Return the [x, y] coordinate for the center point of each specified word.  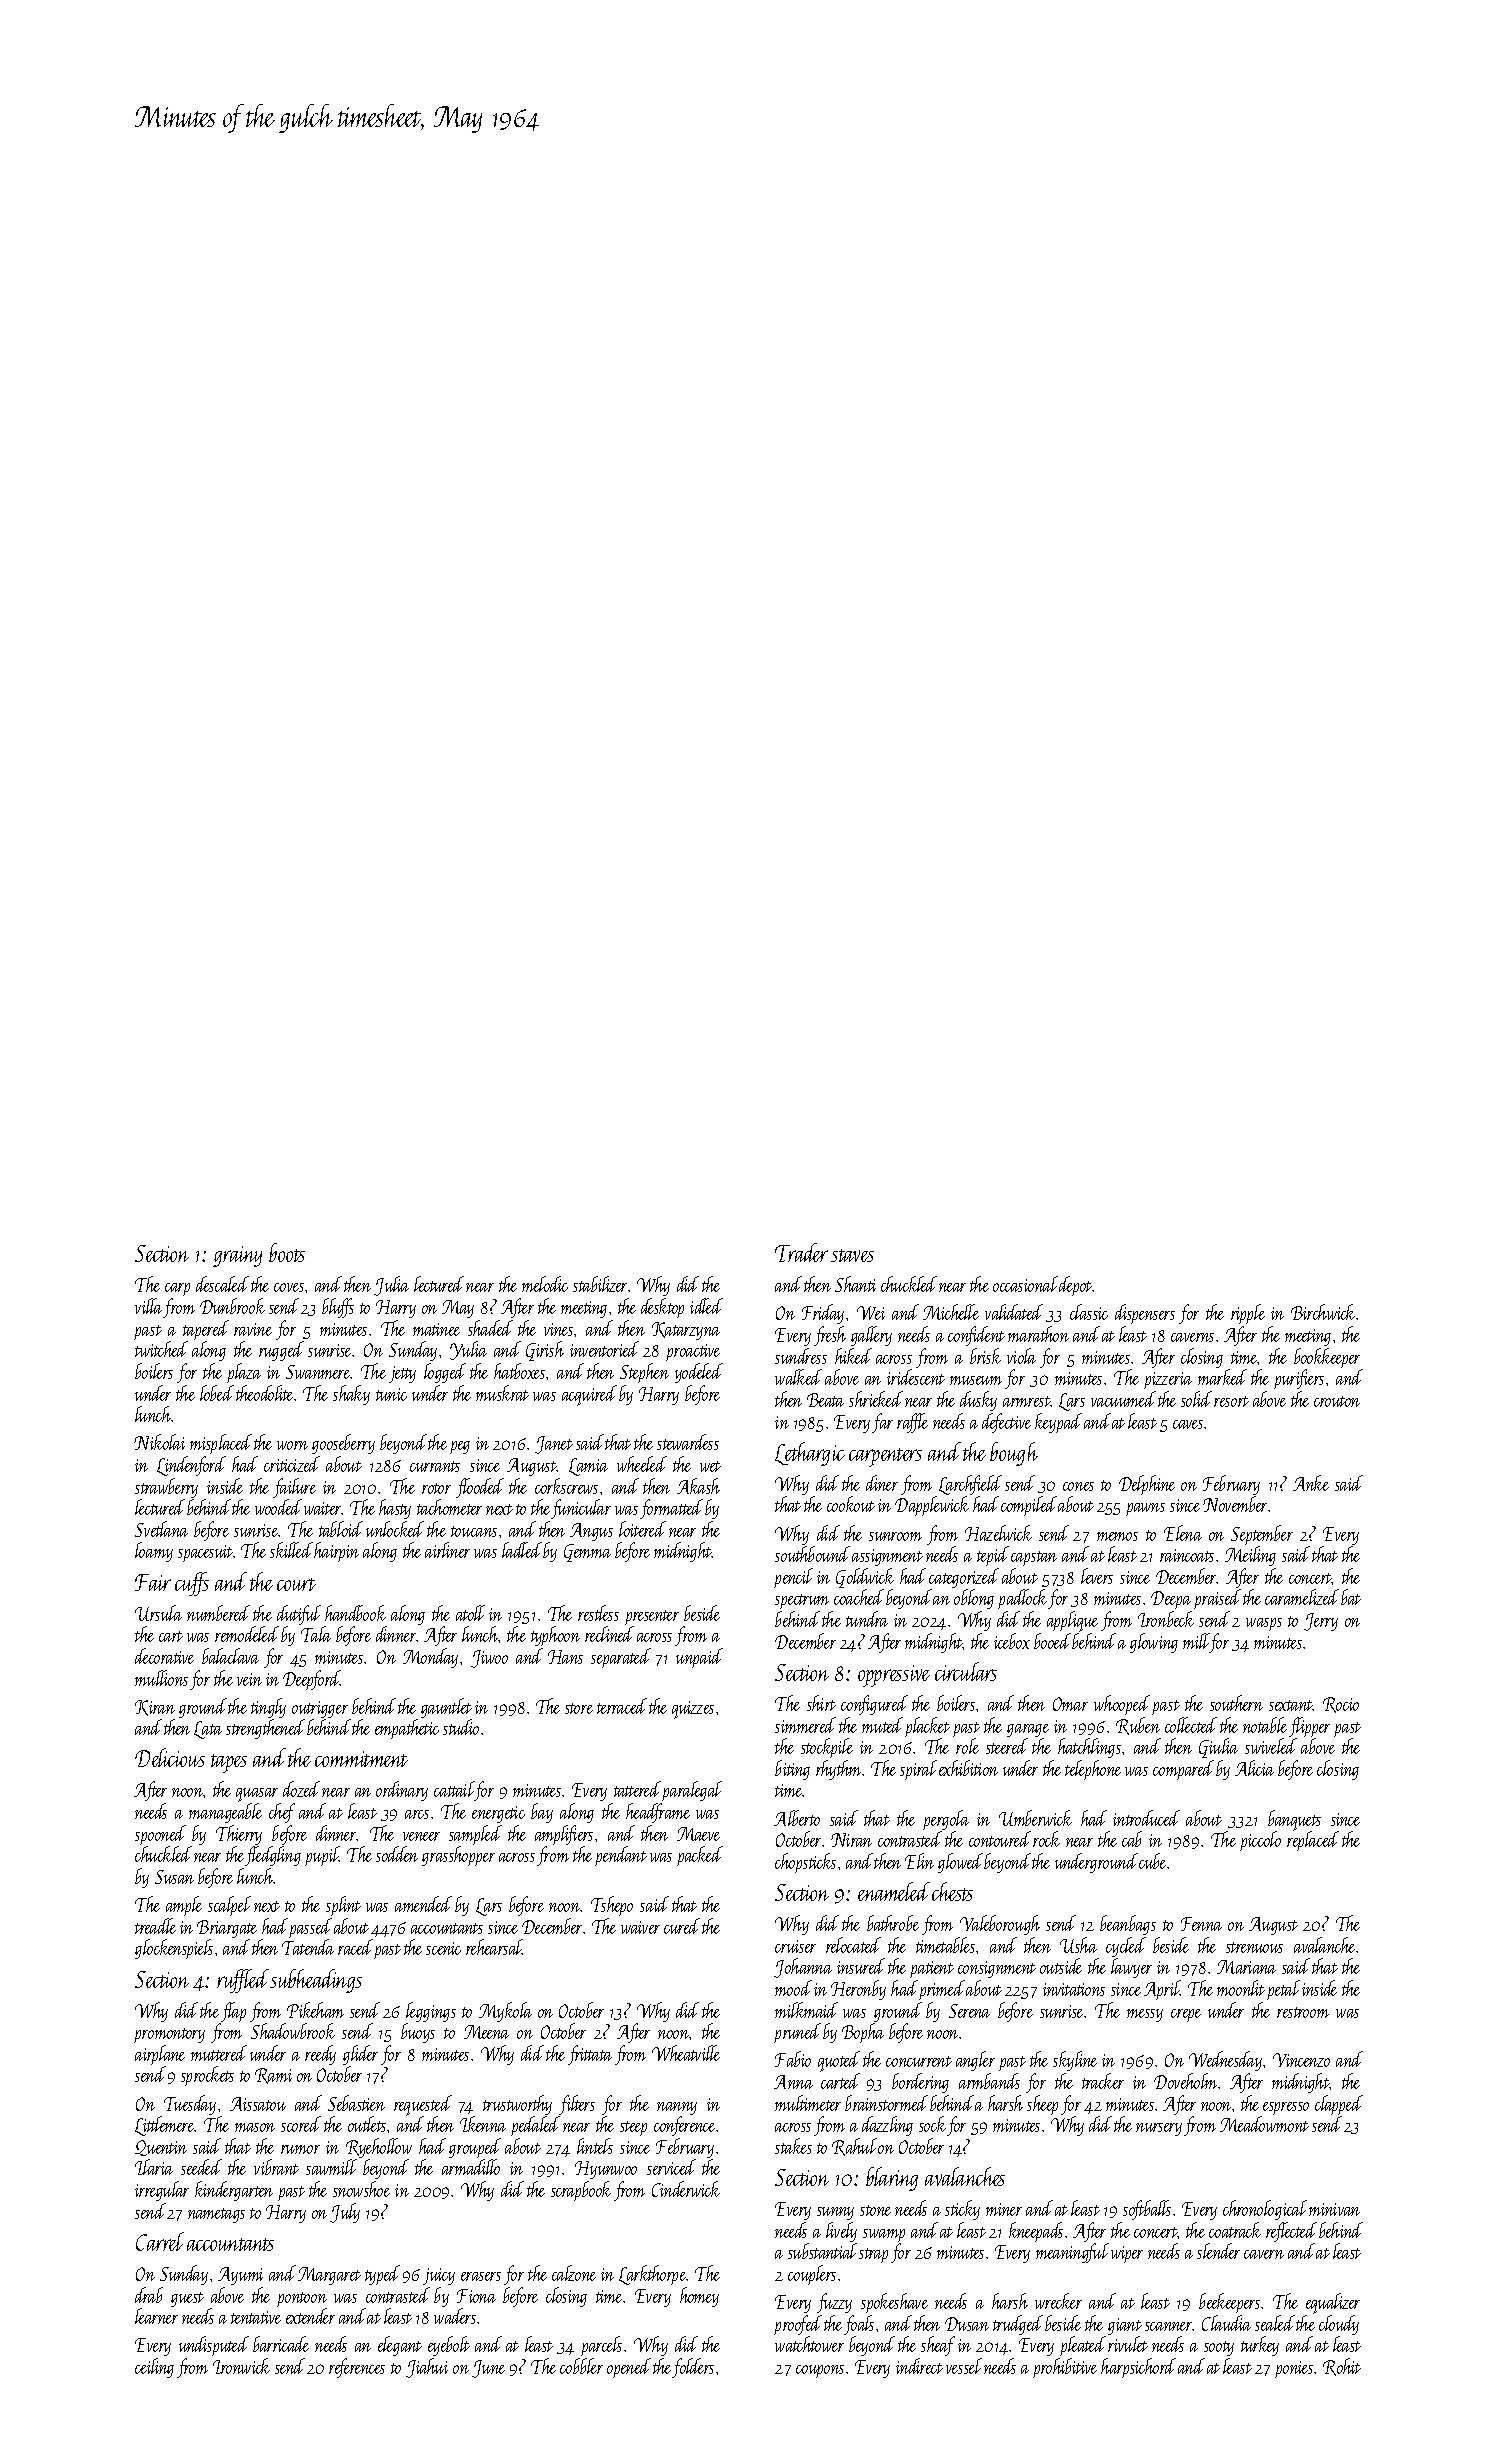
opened [629, 2368]
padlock [1023, 1599]
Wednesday [1225, 2061]
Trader [801, 1252]
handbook [355, 1613]
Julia [391, 1286]
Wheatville [686, 2053]
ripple [1248, 1314]
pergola [946, 1820]
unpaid [699, 1658]
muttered [219, 2053]
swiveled [1271, 1746]
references [357, 2368]
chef [282, 1813]
